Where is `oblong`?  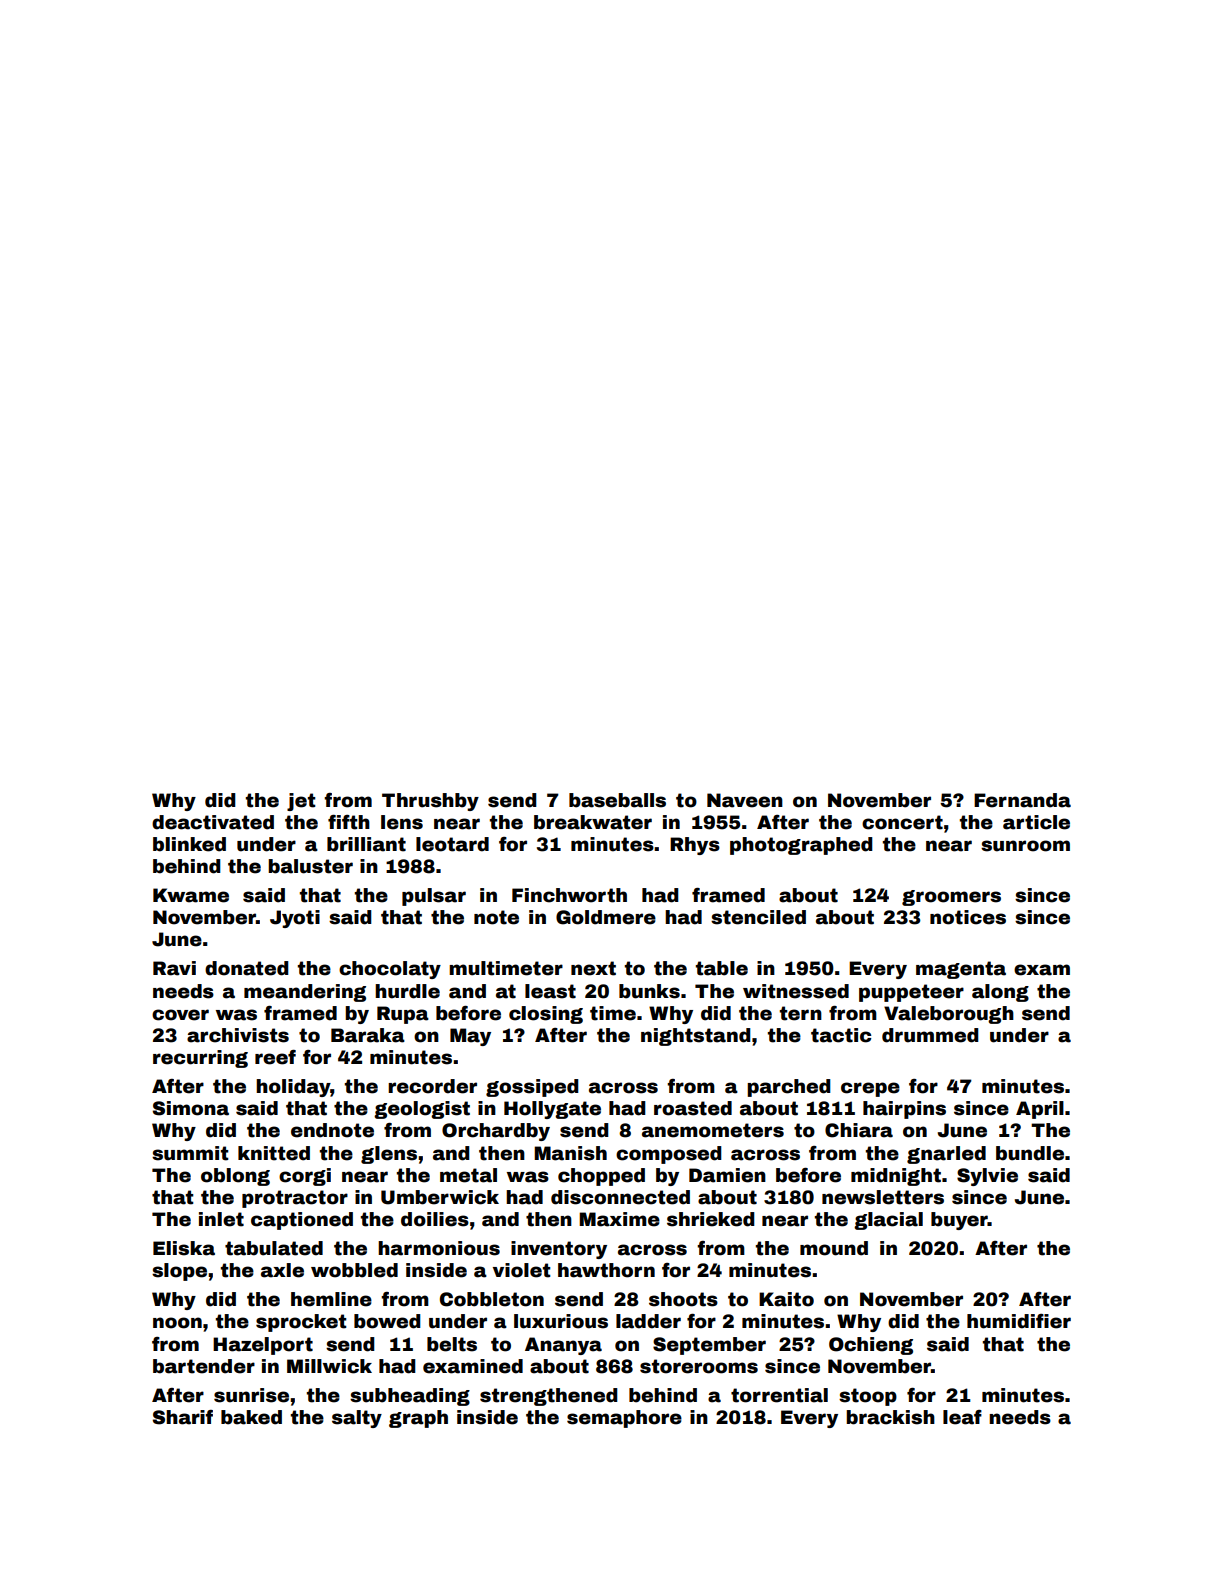 oblong is located at coordinates (235, 1177).
